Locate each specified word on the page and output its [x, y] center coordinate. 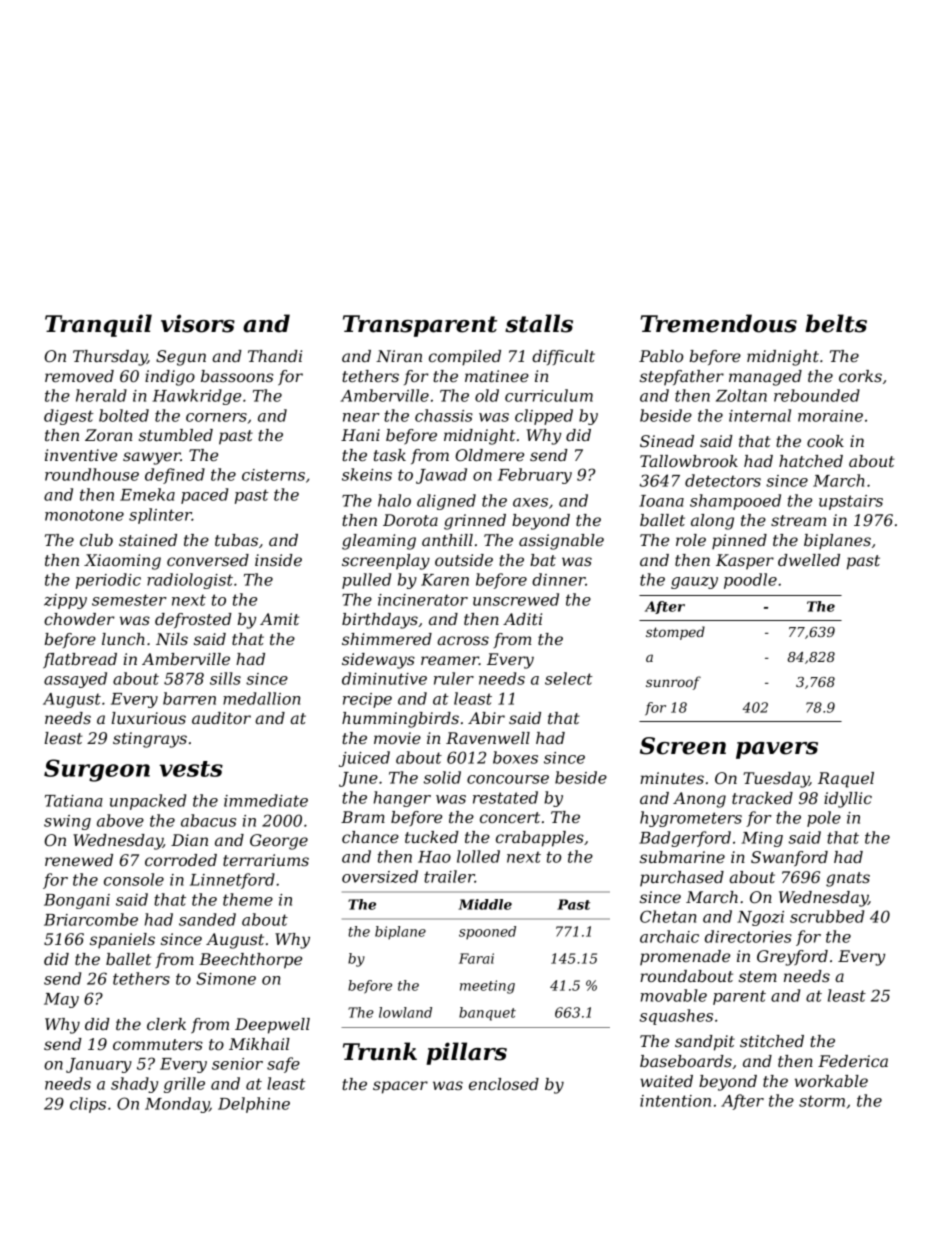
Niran [399, 356]
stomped [675, 633]
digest [69, 417]
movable [674, 995]
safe [283, 1065]
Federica [853, 1061]
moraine [830, 416]
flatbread [80, 661]
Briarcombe [91, 919]
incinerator [423, 600]
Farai [476, 958]
